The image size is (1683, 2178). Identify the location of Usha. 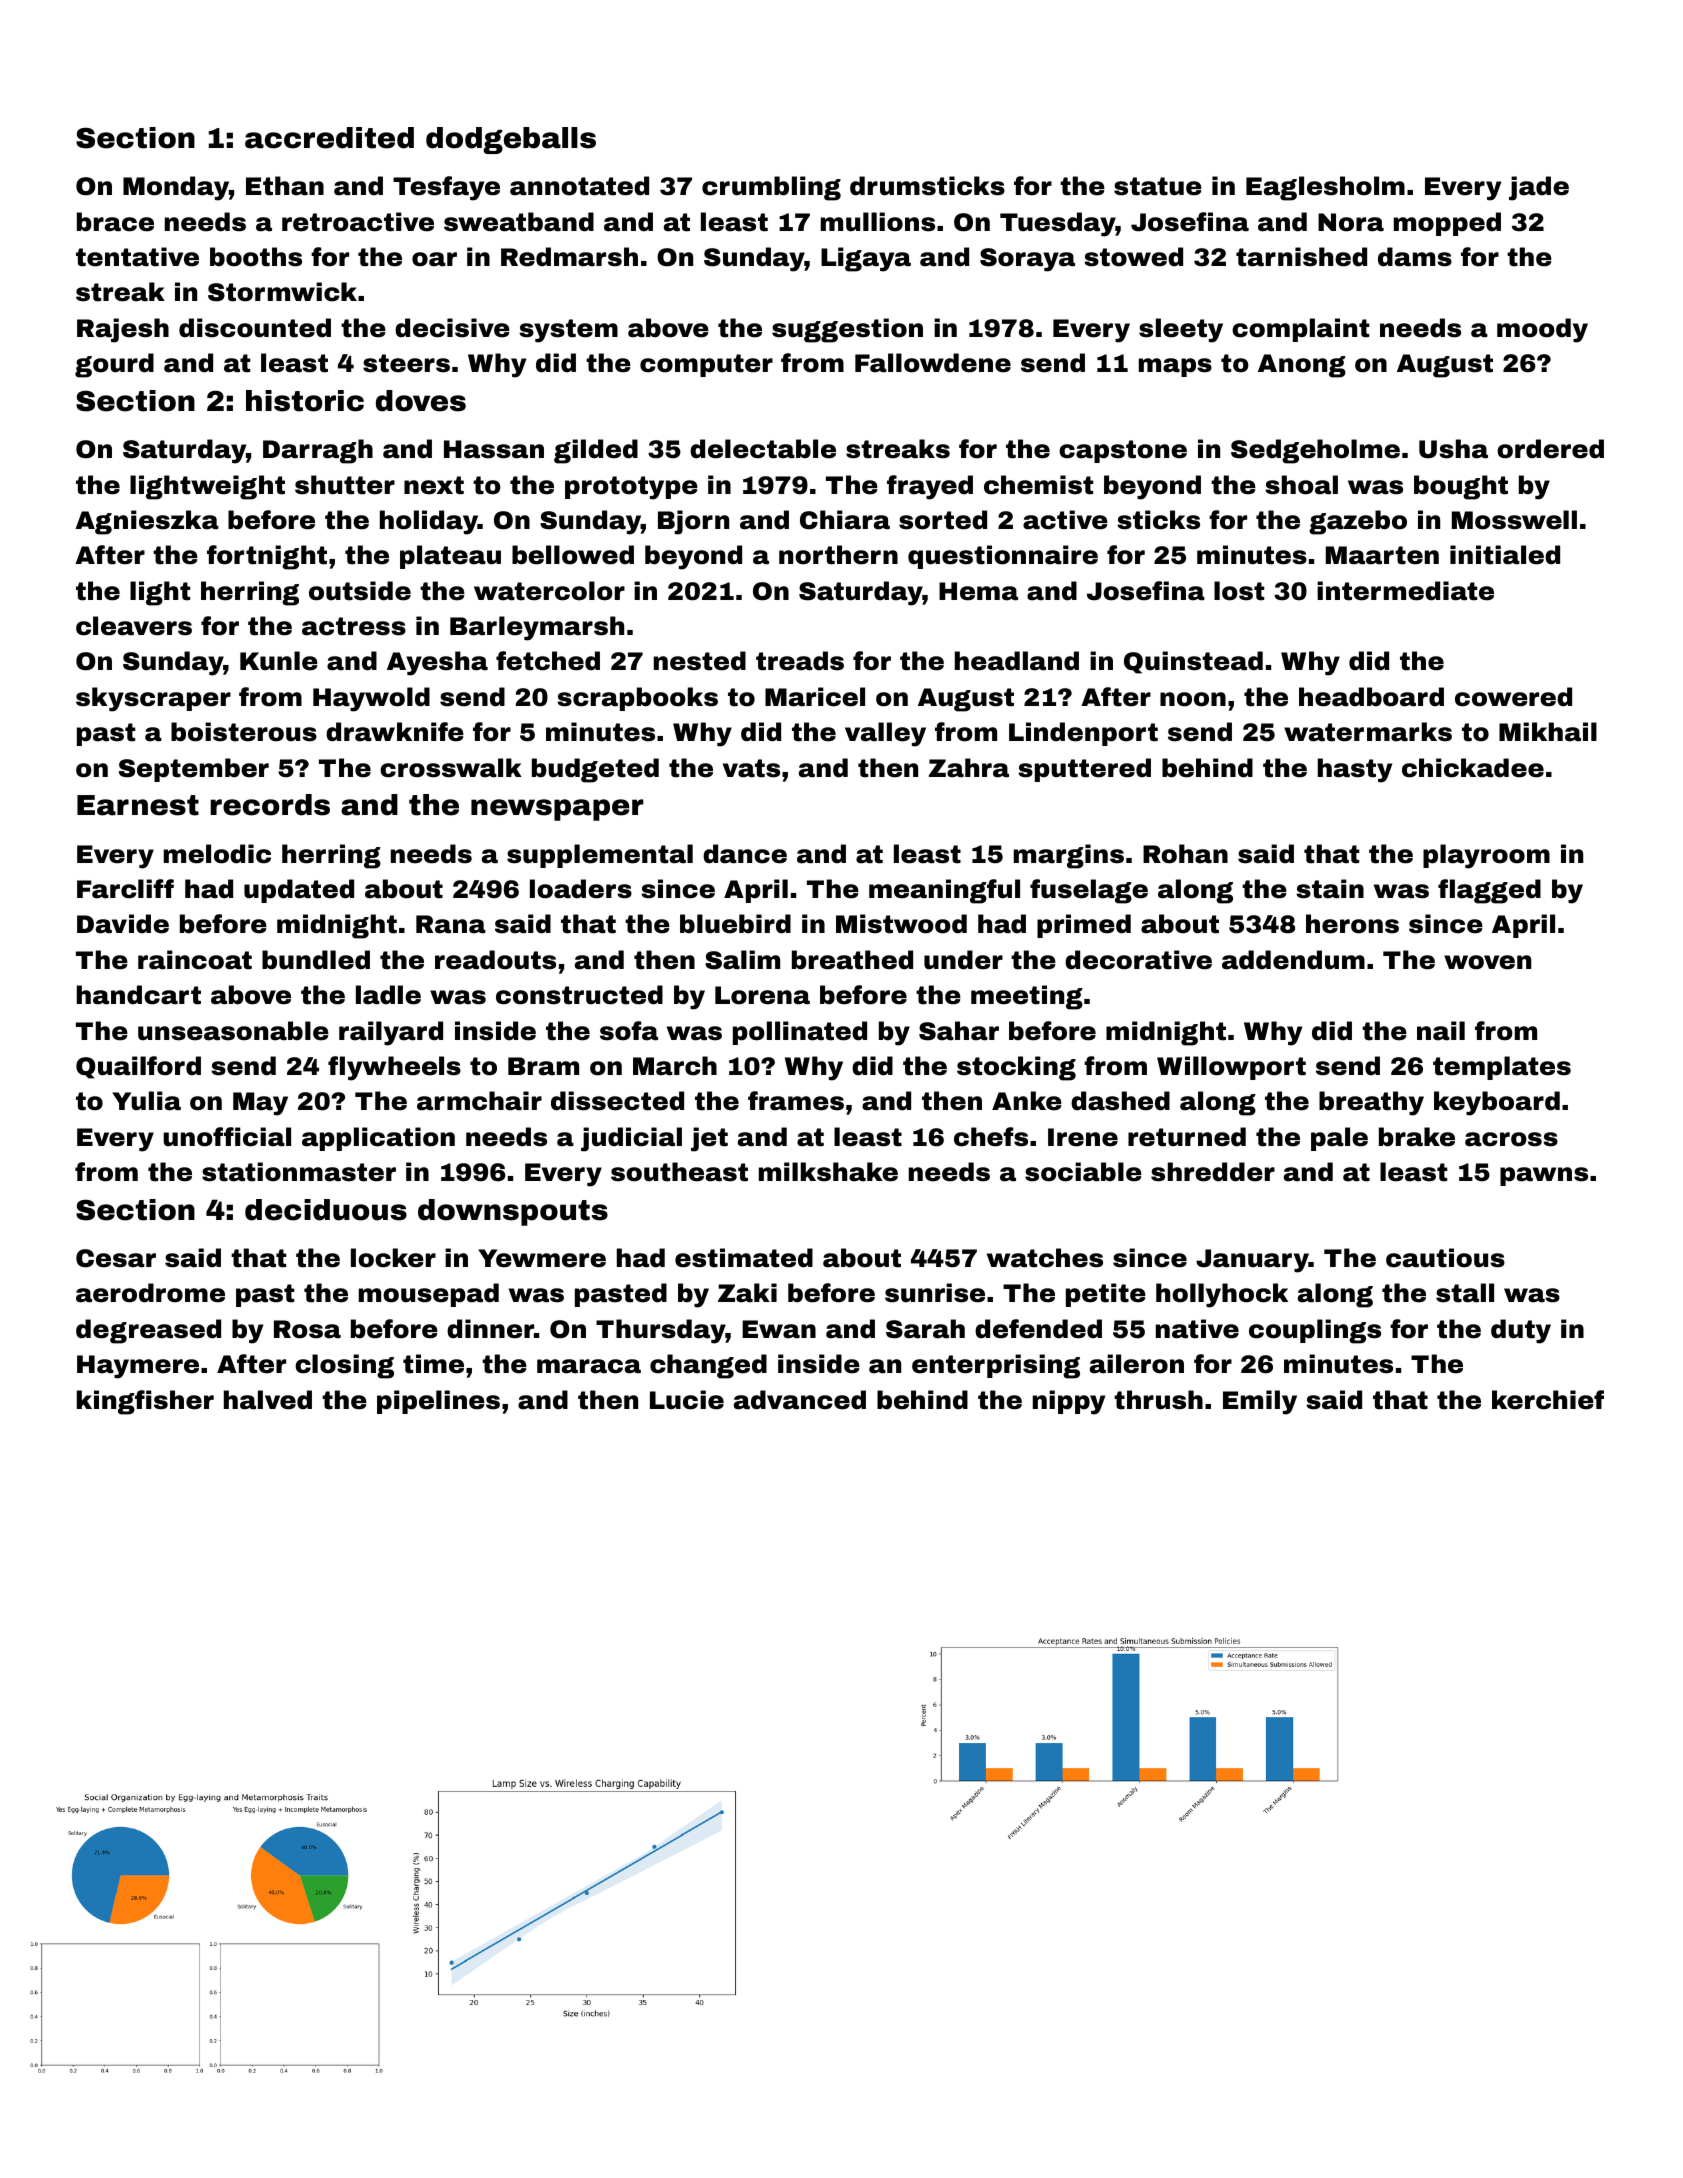
(1453, 449).
